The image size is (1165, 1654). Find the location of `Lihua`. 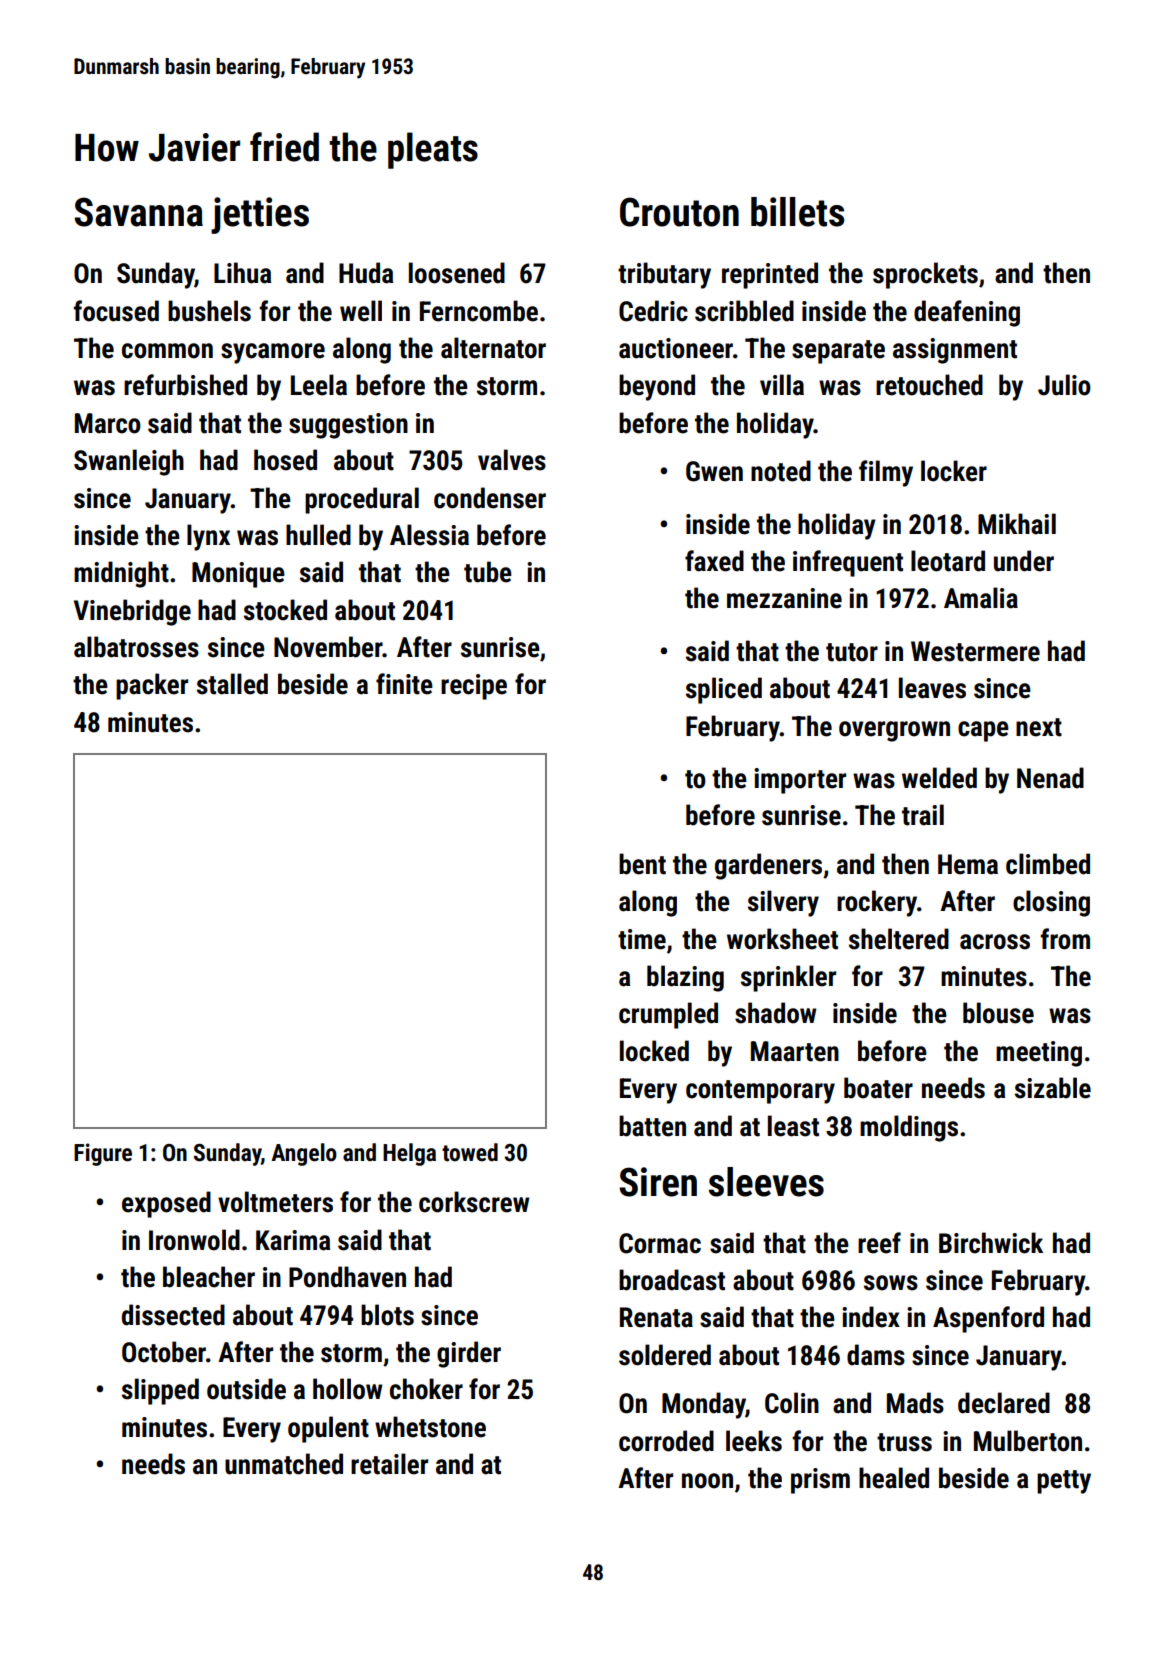

Lihua is located at coordinates (242, 273).
